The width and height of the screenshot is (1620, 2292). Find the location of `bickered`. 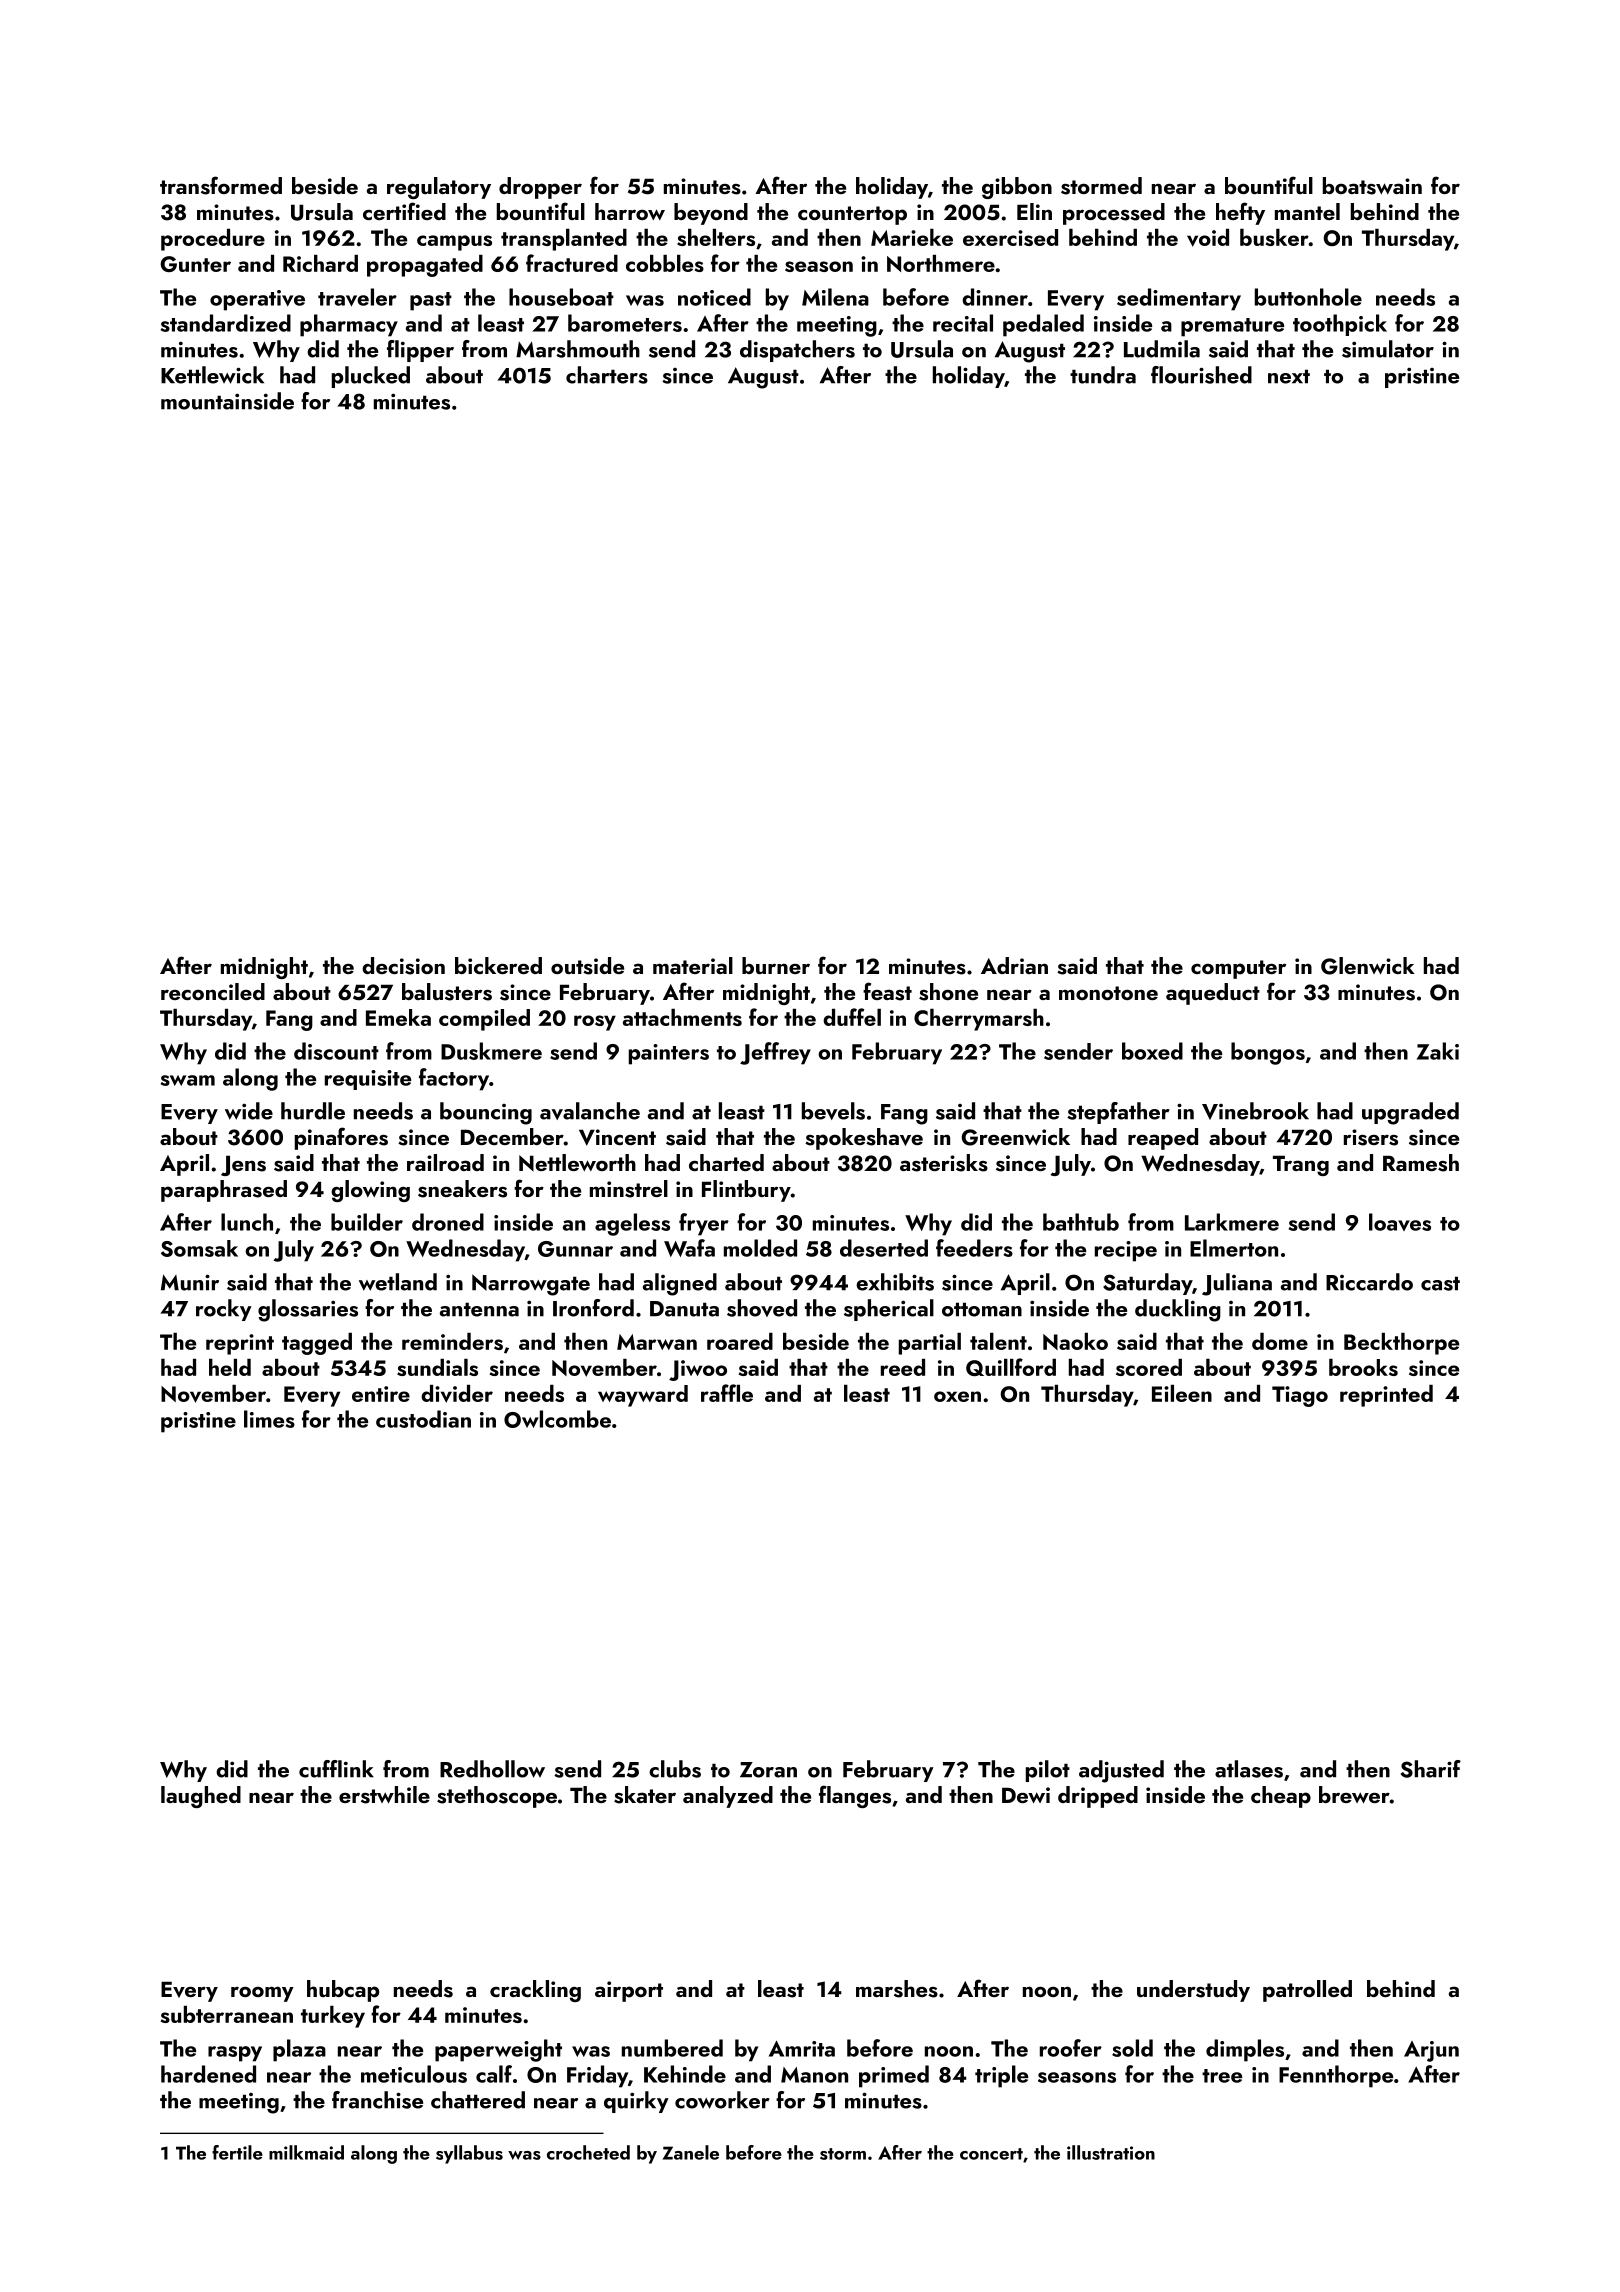

bickered is located at coordinates (498, 965).
